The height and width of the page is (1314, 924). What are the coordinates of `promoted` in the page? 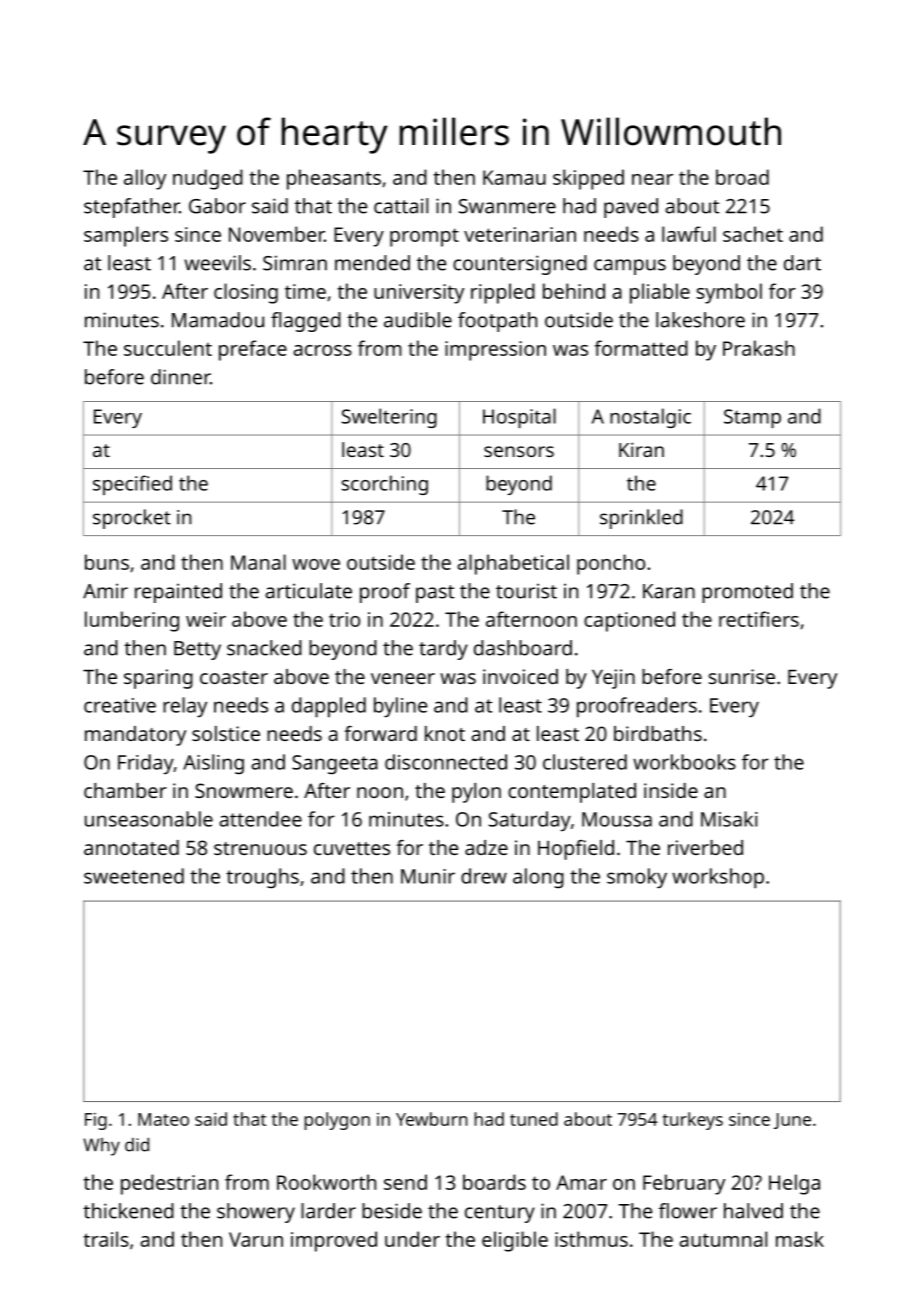 It's located at (747, 593).
